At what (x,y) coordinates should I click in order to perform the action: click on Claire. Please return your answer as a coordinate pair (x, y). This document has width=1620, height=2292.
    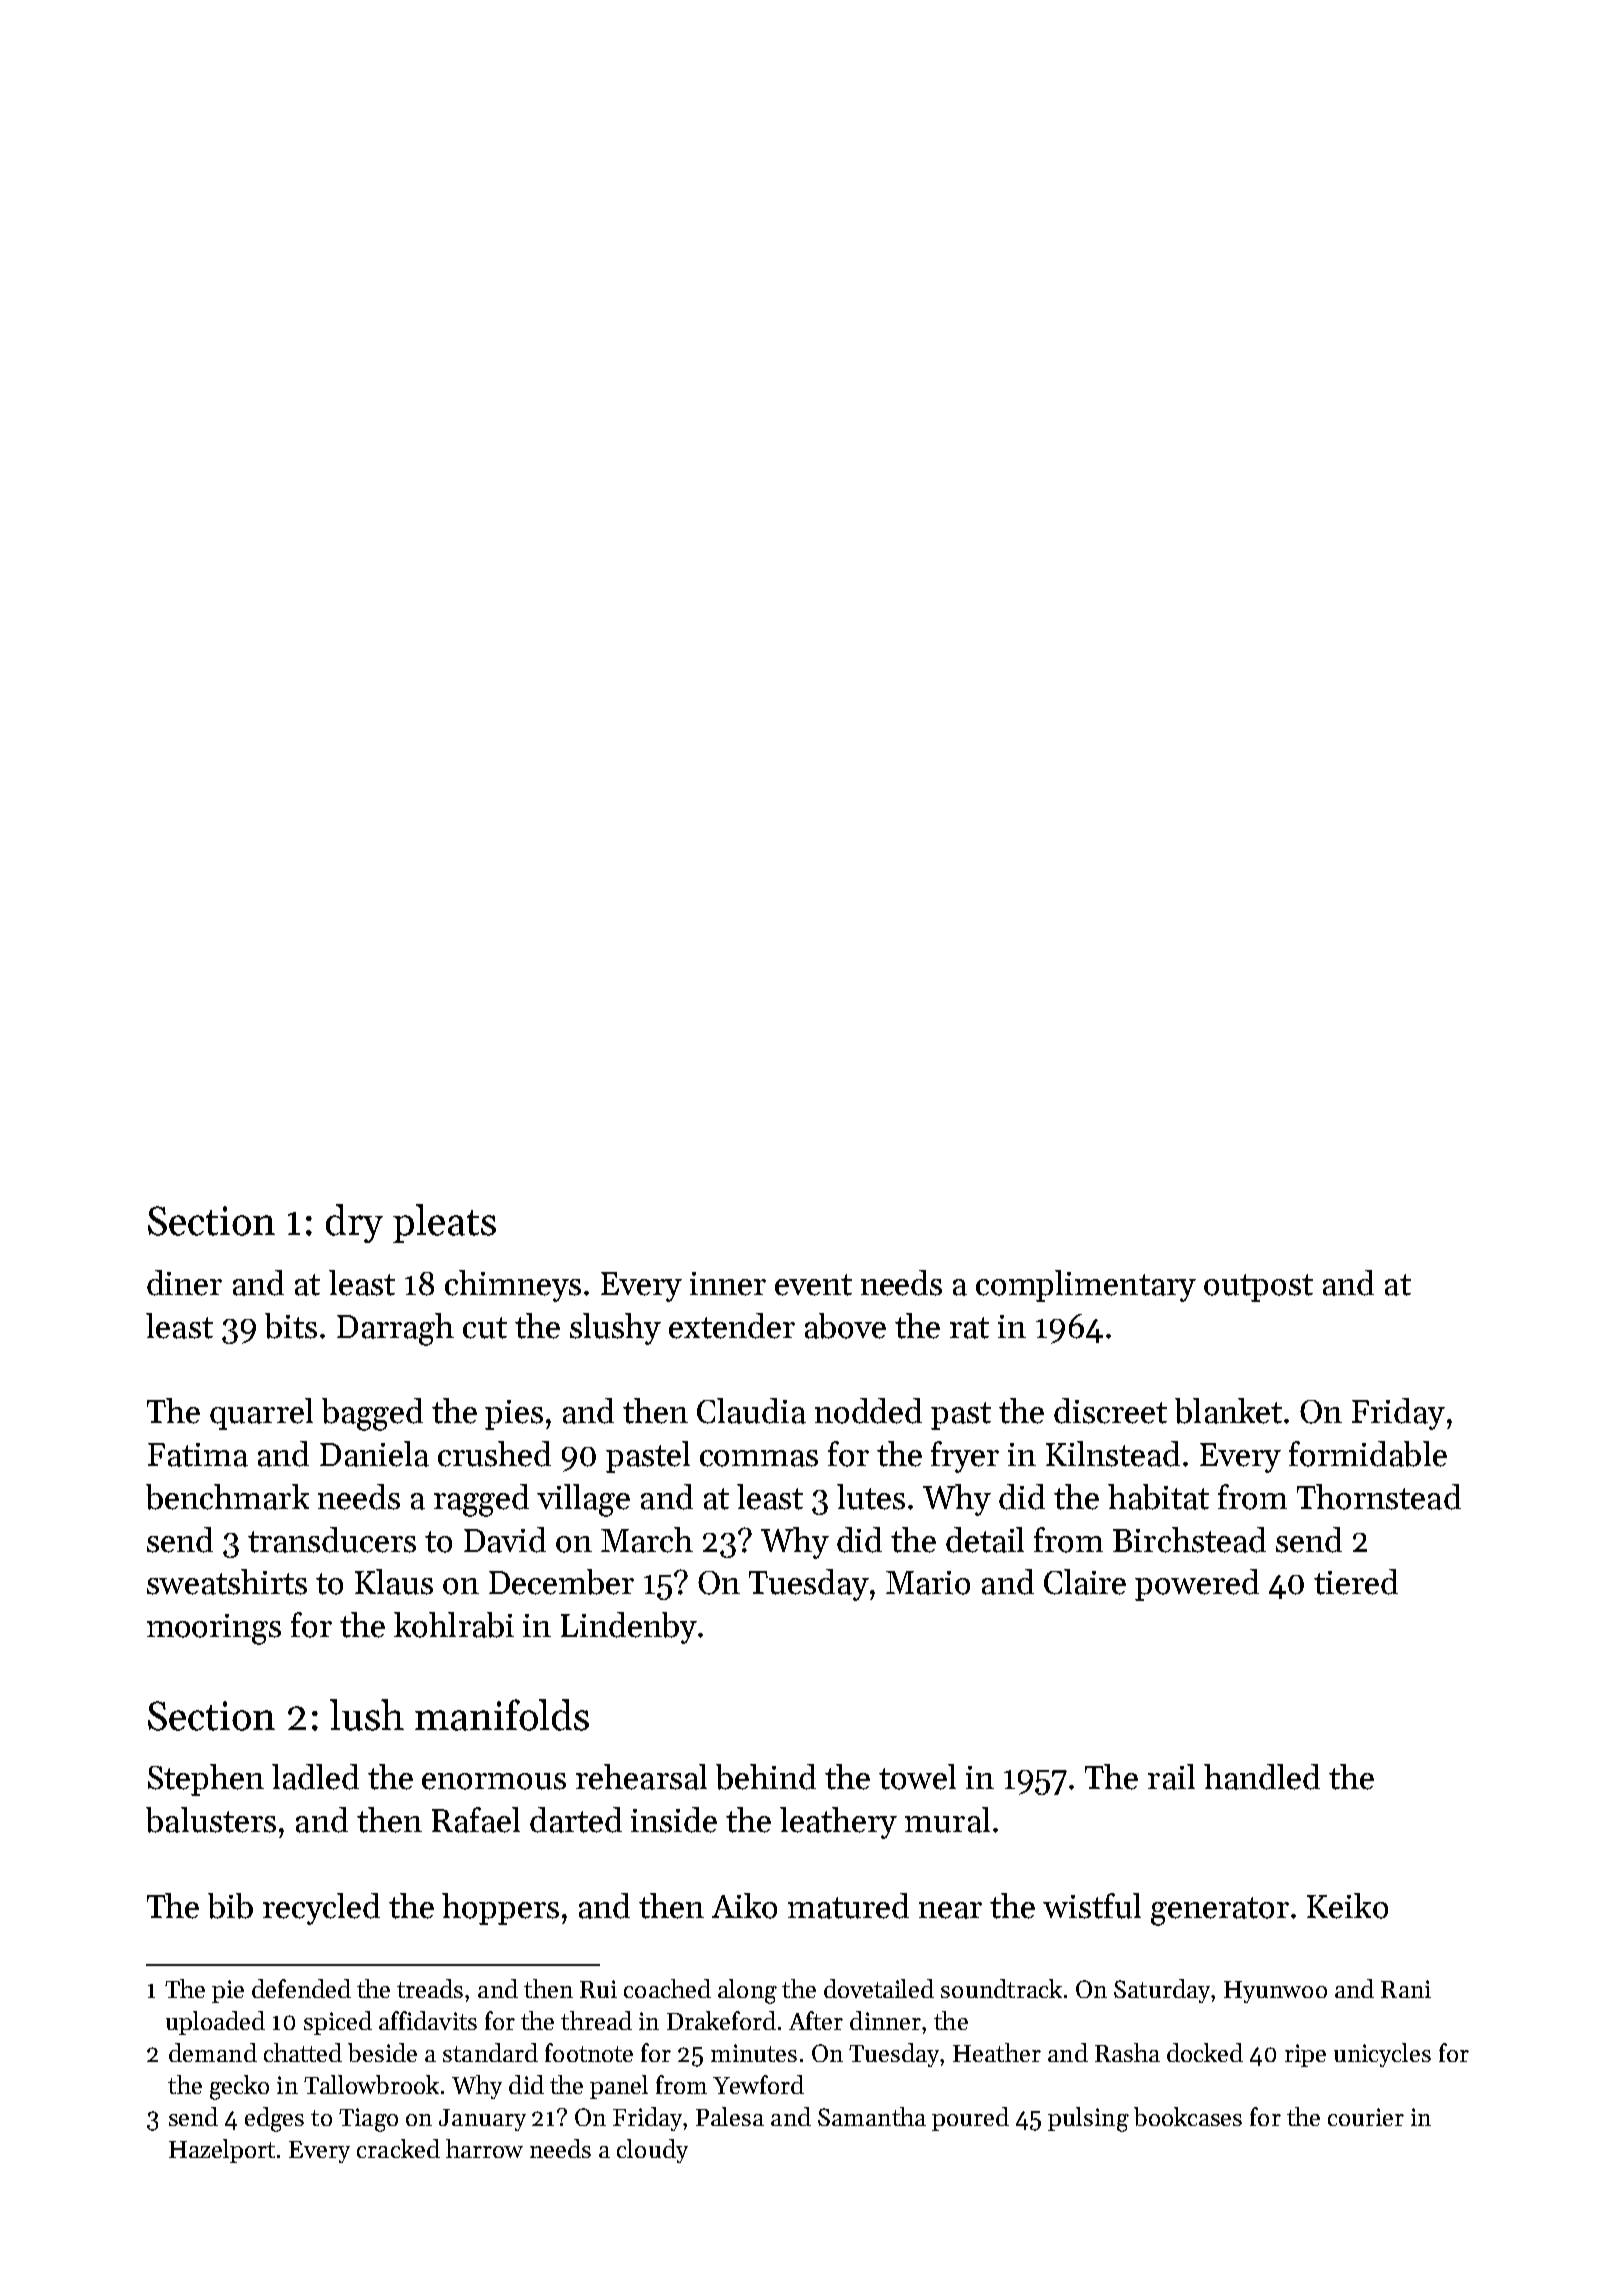
    Looking at the image, I should click on (1085, 1582).
